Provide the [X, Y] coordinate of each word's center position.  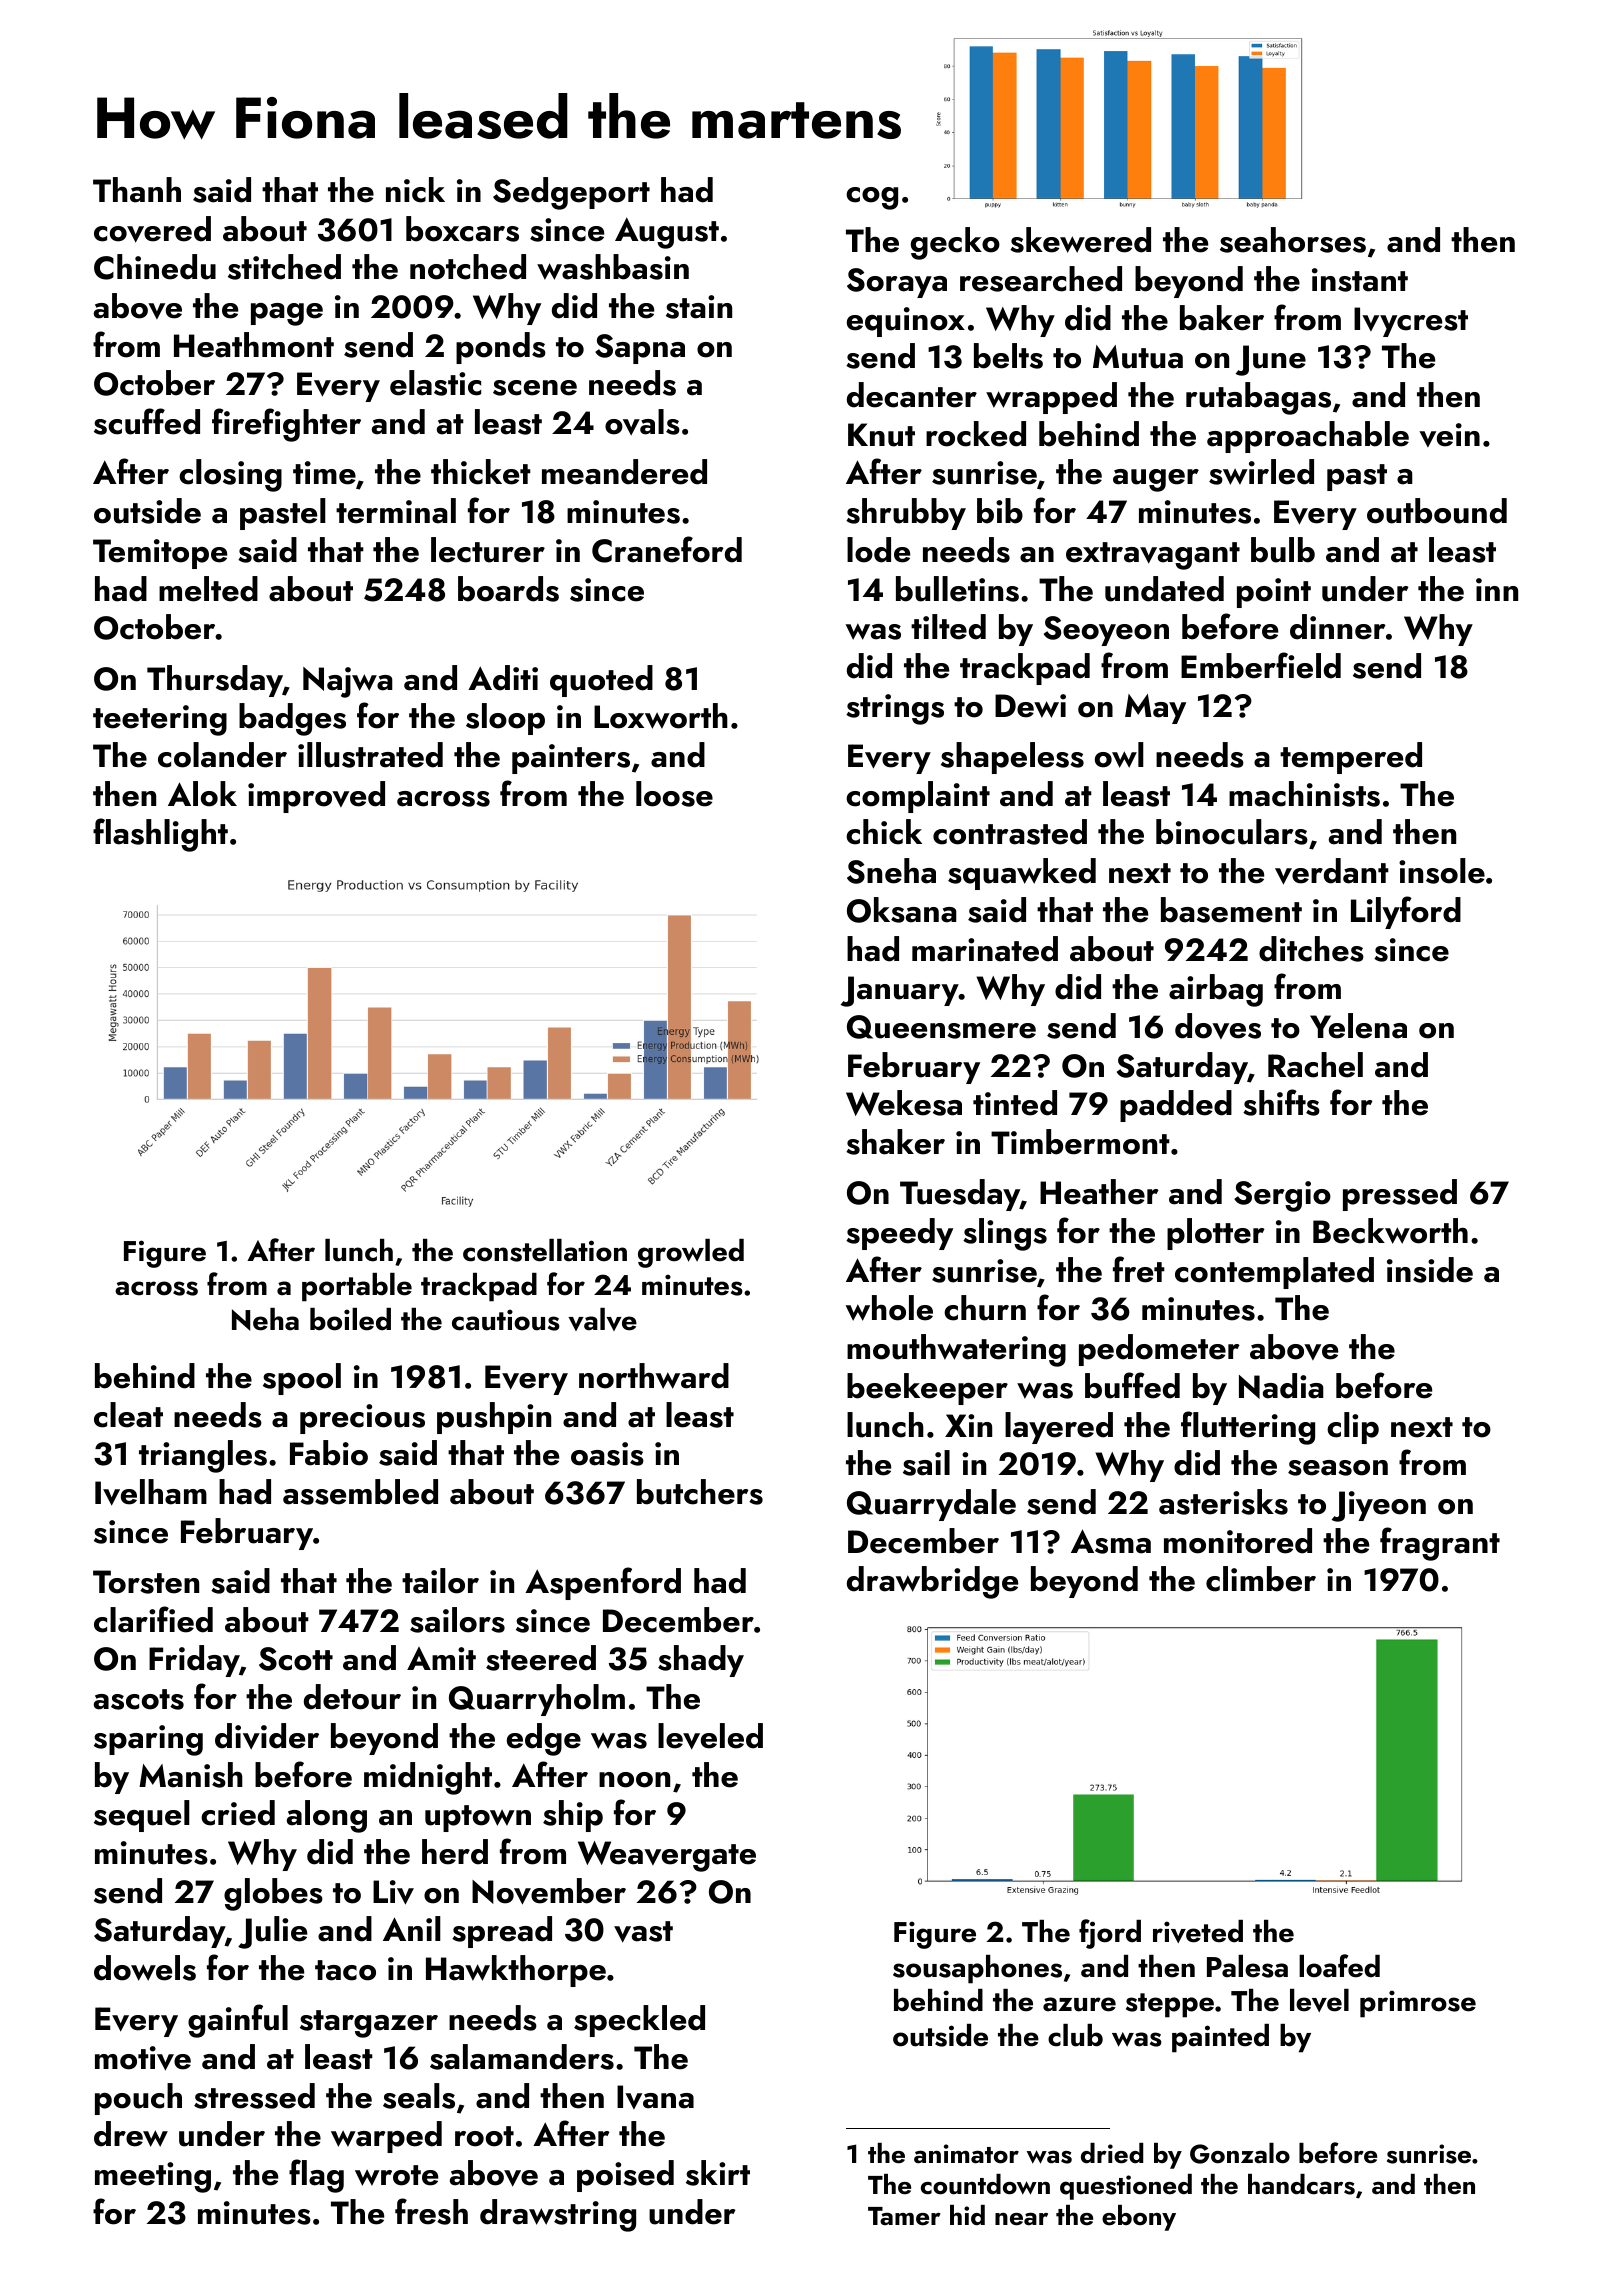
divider [267, 1736]
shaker [895, 1142]
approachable [1308, 437]
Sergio [1282, 1196]
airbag [1216, 990]
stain [699, 307]
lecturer [488, 550]
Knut [881, 435]
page [287, 314]
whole [889, 1308]
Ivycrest [1411, 322]
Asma [1111, 1541]
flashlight [160, 835]
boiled [350, 1319]
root [484, 2136]
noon [634, 1780]
